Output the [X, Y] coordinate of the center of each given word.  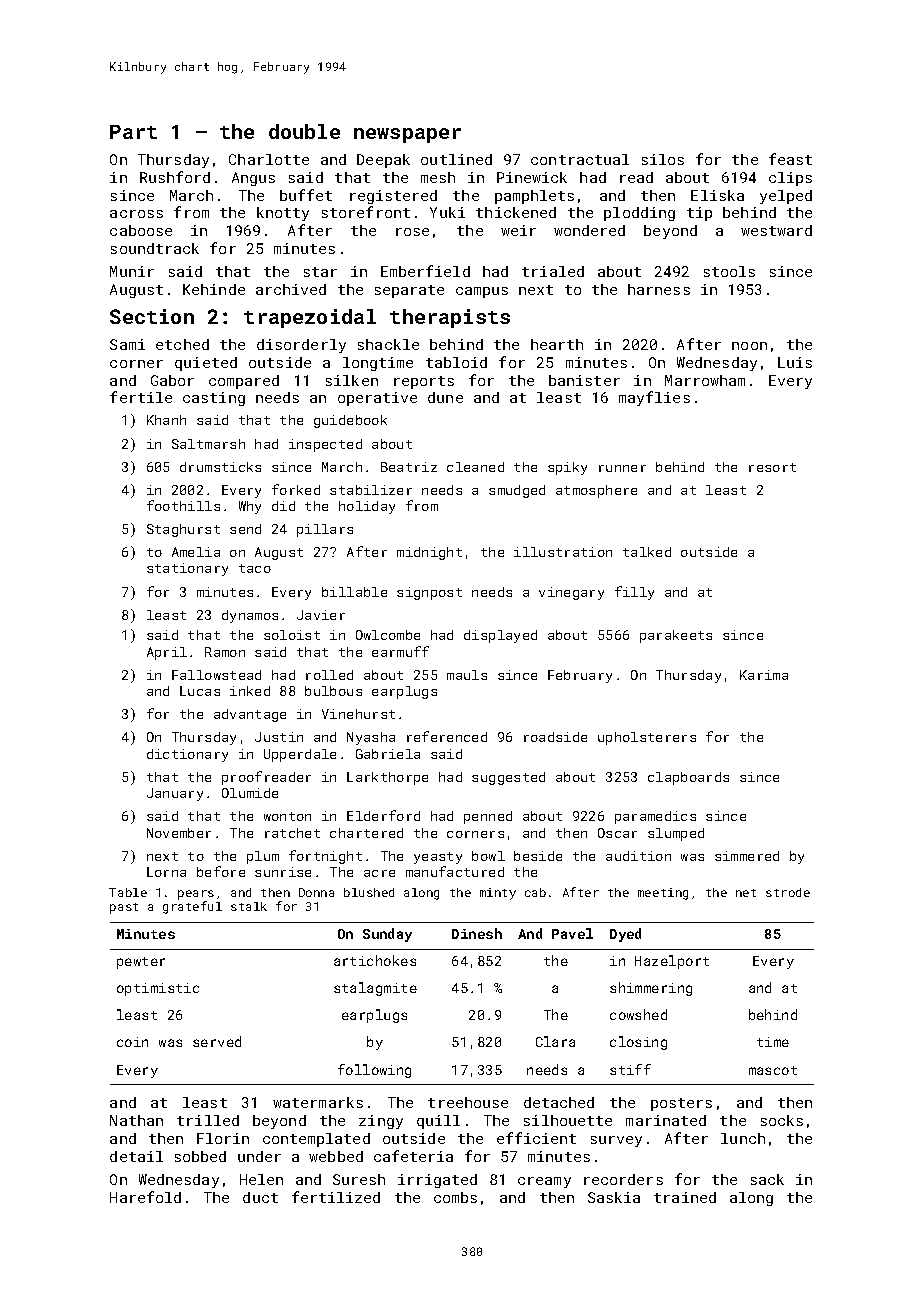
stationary [187, 569]
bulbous [333, 691]
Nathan [136, 1120]
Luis [795, 362]
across [136, 214]
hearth [557, 344]
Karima [764, 675]
